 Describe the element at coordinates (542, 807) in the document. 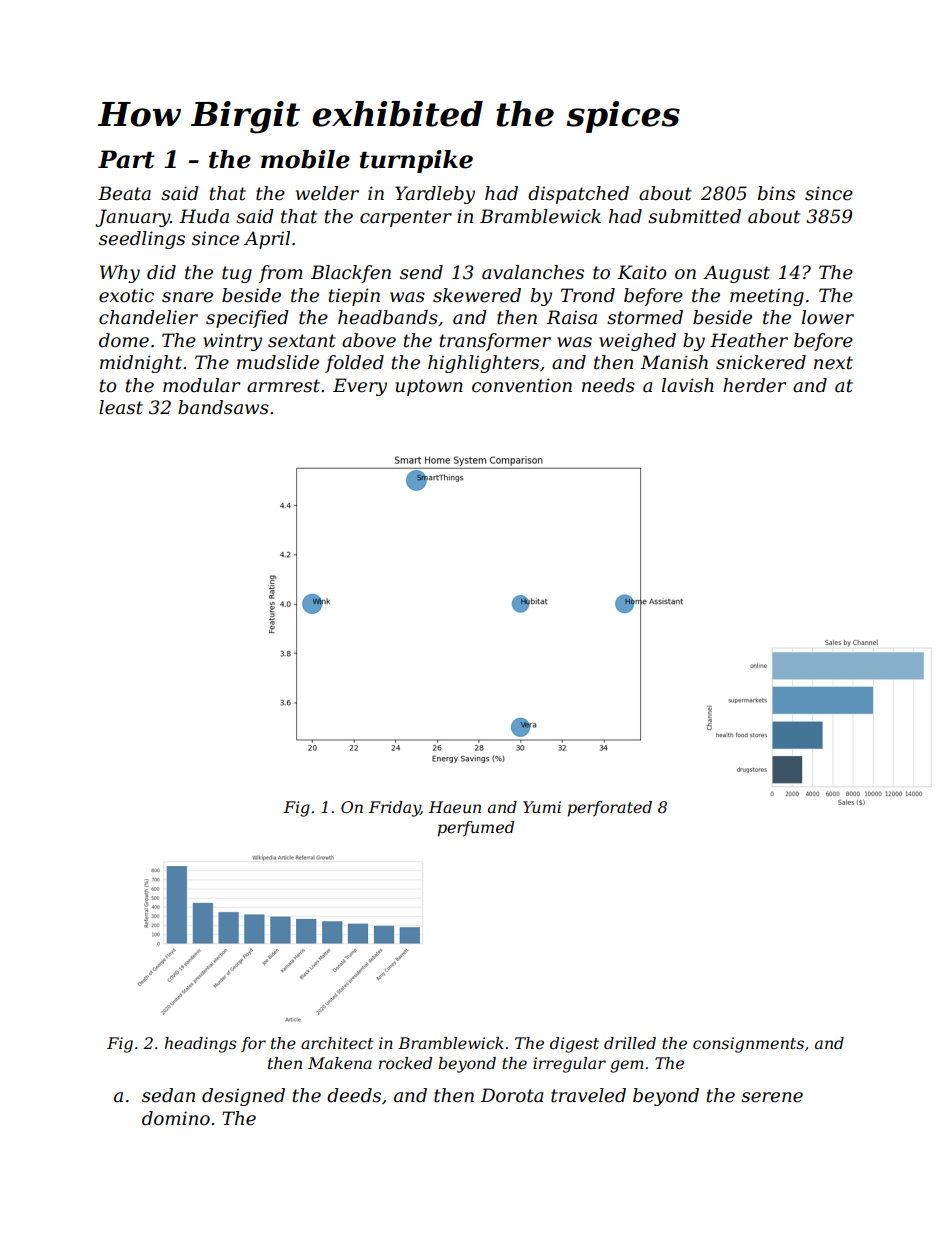

I see `Yumi` at that location.
